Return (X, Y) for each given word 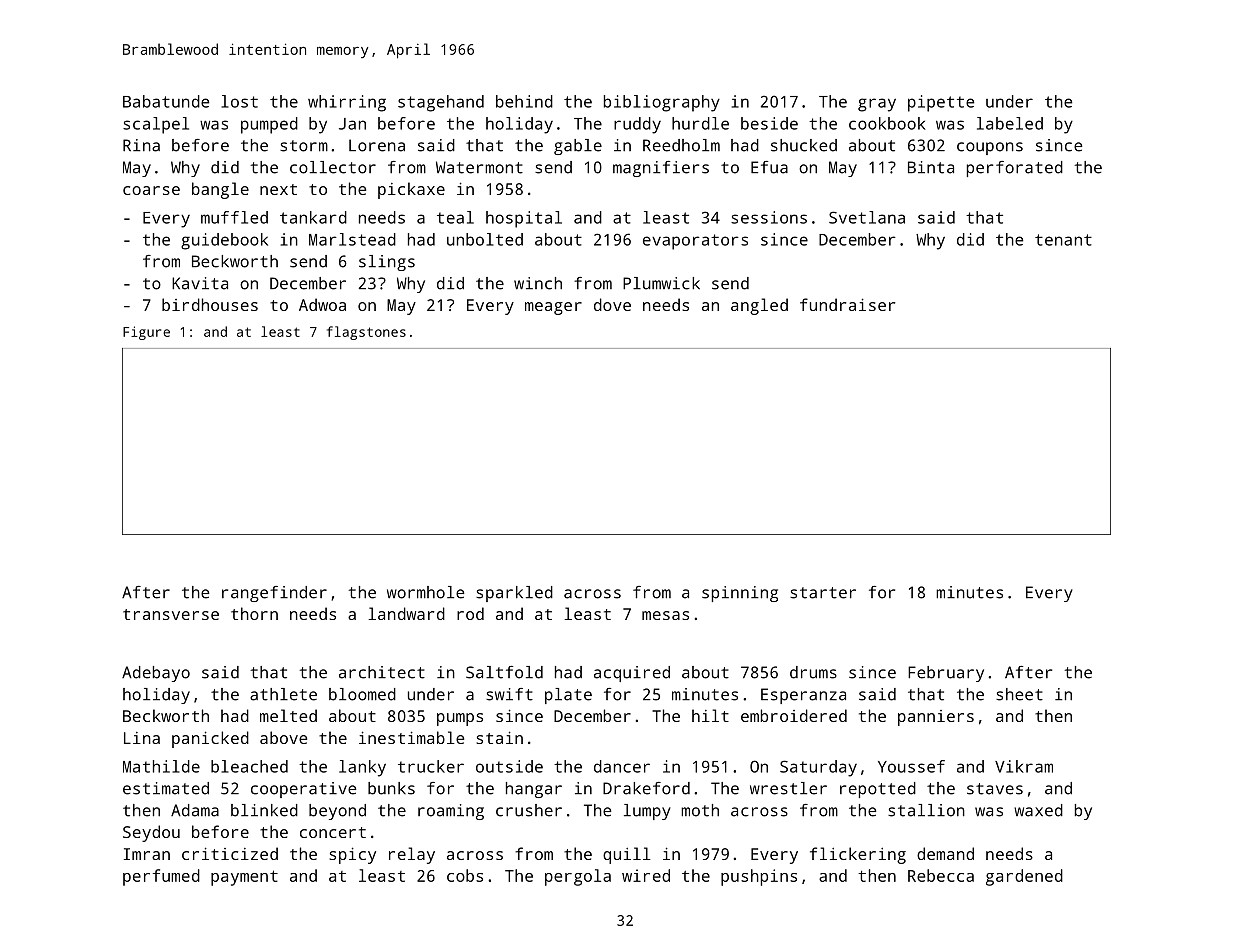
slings (387, 263)
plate (568, 696)
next (278, 189)
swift (509, 694)
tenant (1063, 240)
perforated (1015, 169)
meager (553, 308)
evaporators (695, 242)
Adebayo (156, 674)
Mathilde (161, 766)
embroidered (794, 715)
